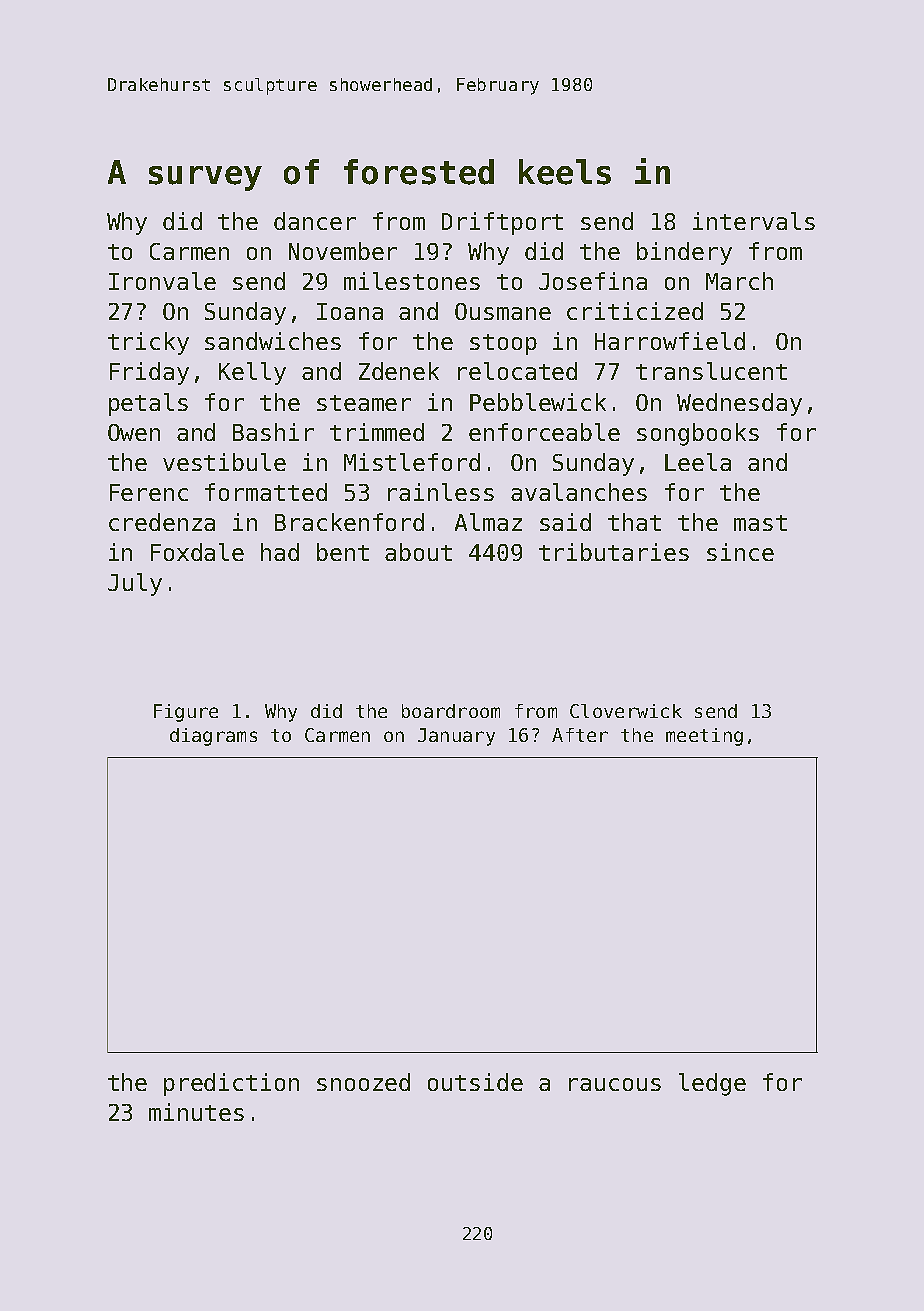  What do you see at coordinates (580, 735) in the document?
I see `After` at bounding box center [580, 735].
